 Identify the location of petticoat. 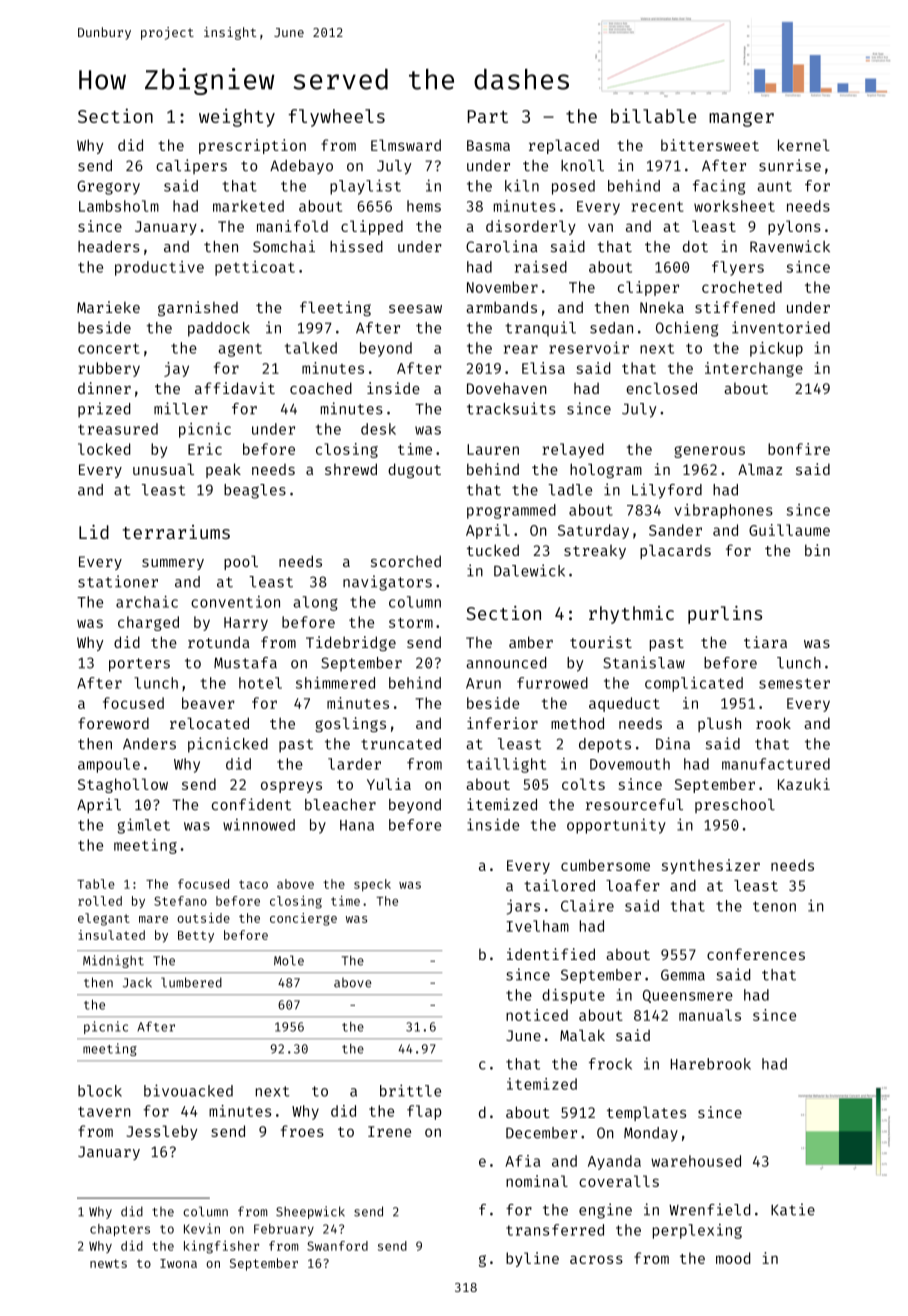
(255, 268).
